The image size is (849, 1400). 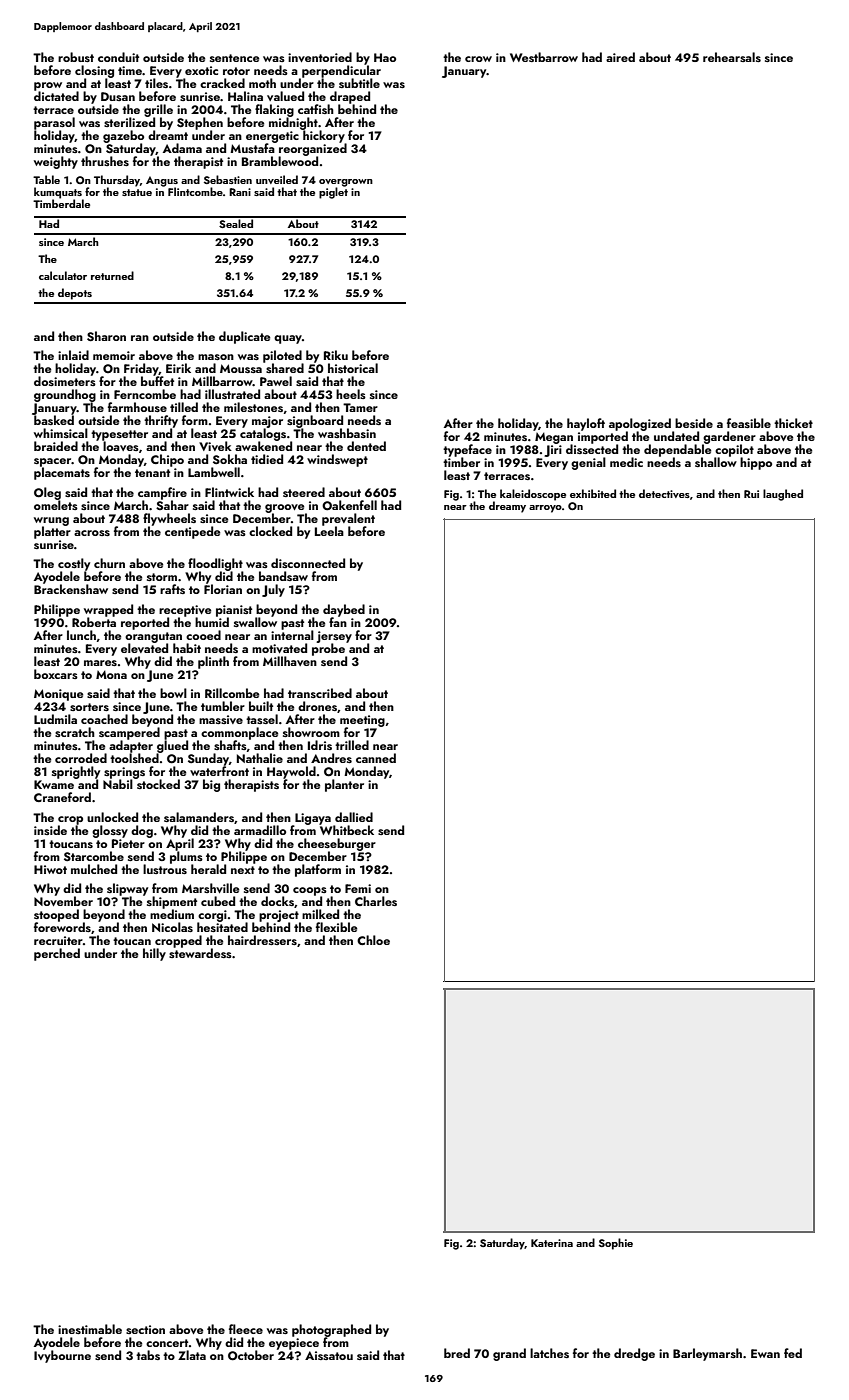 I want to click on Sophie, so click(x=616, y=1244).
